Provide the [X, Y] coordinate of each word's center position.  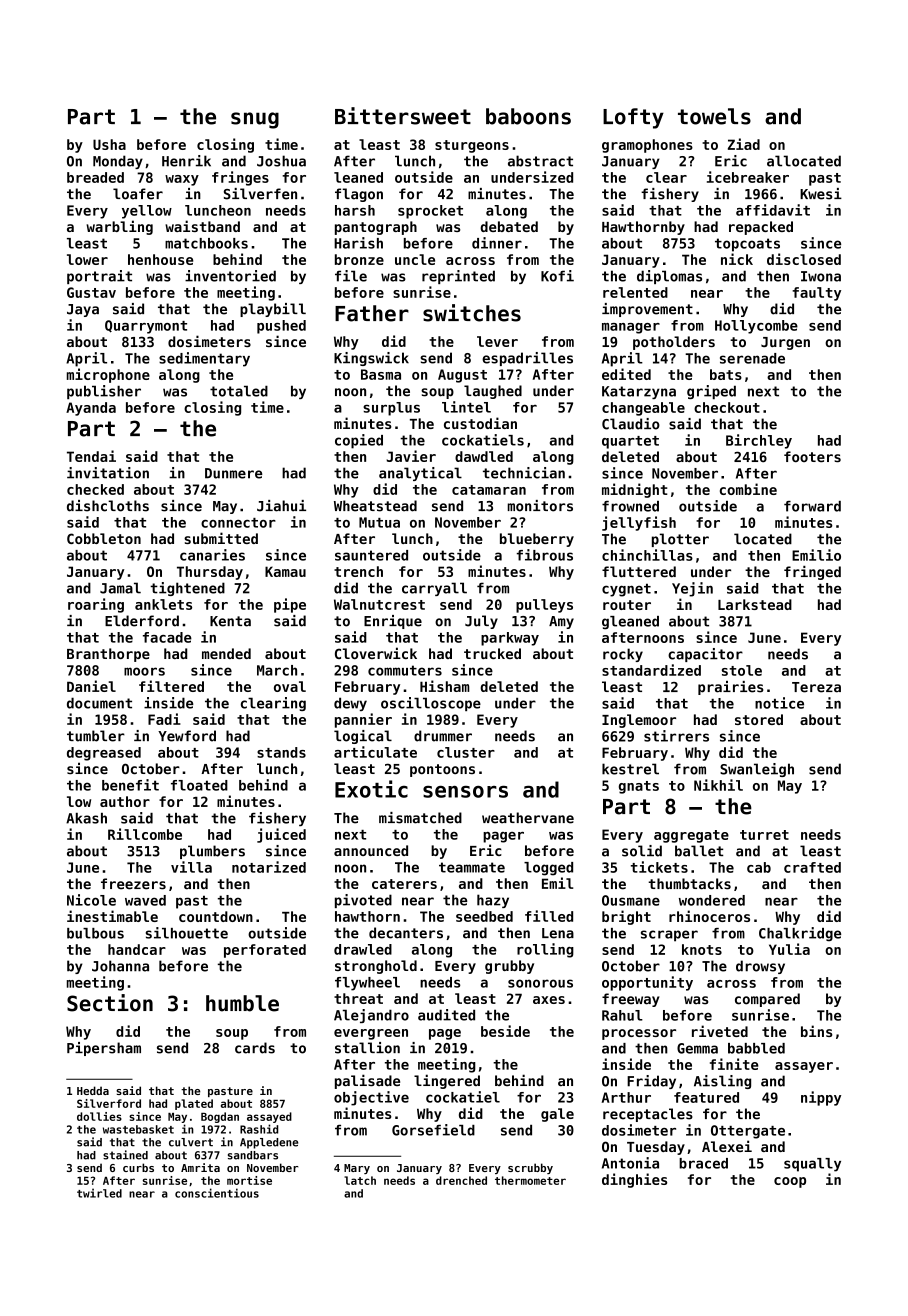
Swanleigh [757, 770]
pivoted [363, 901]
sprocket [430, 212]
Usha [109, 144]
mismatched [420, 818]
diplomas [669, 277]
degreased [104, 754]
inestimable [112, 916]
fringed [812, 573]
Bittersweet [403, 116]
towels [714, 116]
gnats [639, 787]
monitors [540, 506]
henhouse [160, 259]
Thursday [210, 573]
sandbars [253, 1155]
